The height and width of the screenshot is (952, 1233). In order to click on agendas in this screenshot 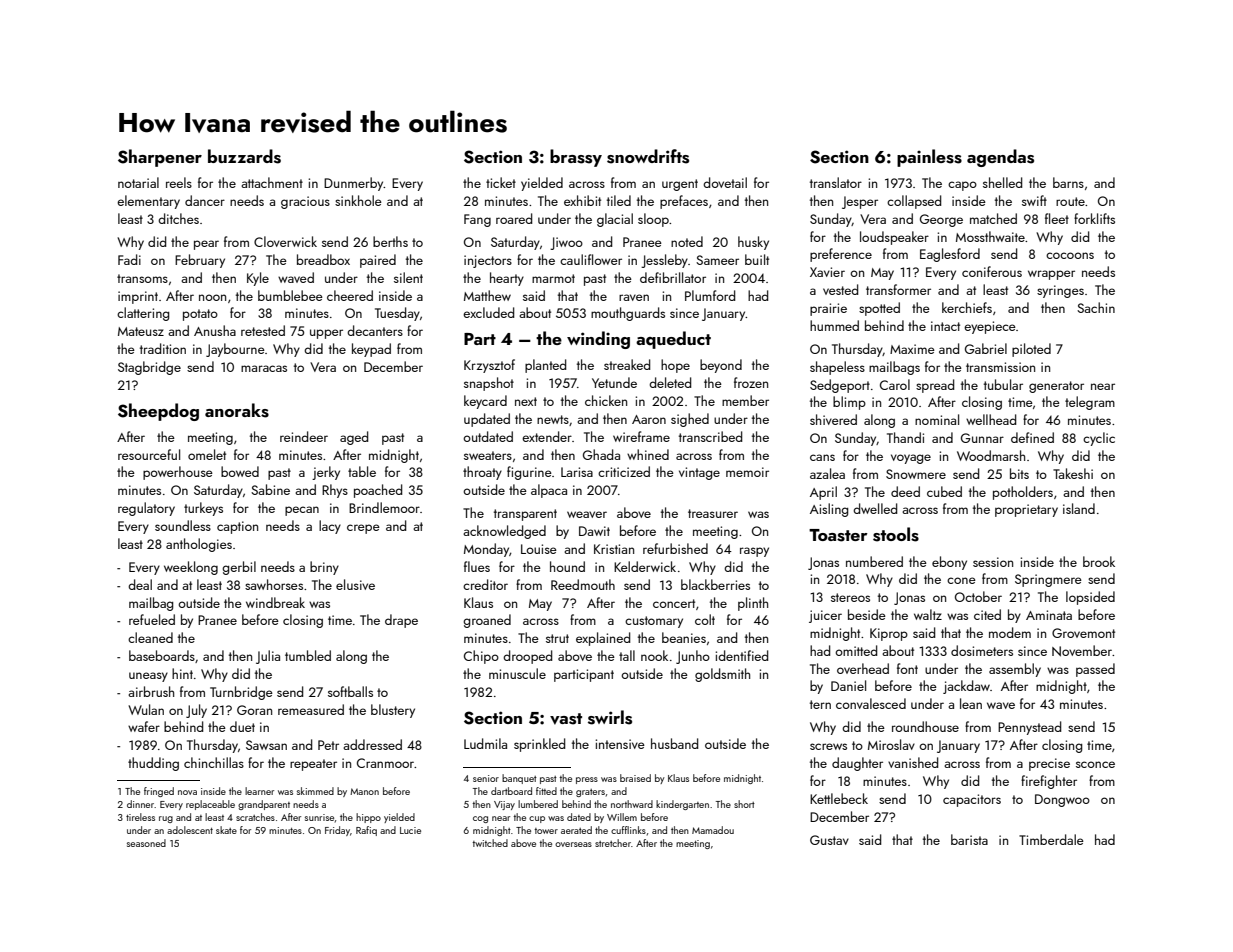, I will do `click(1000, 158)`.
